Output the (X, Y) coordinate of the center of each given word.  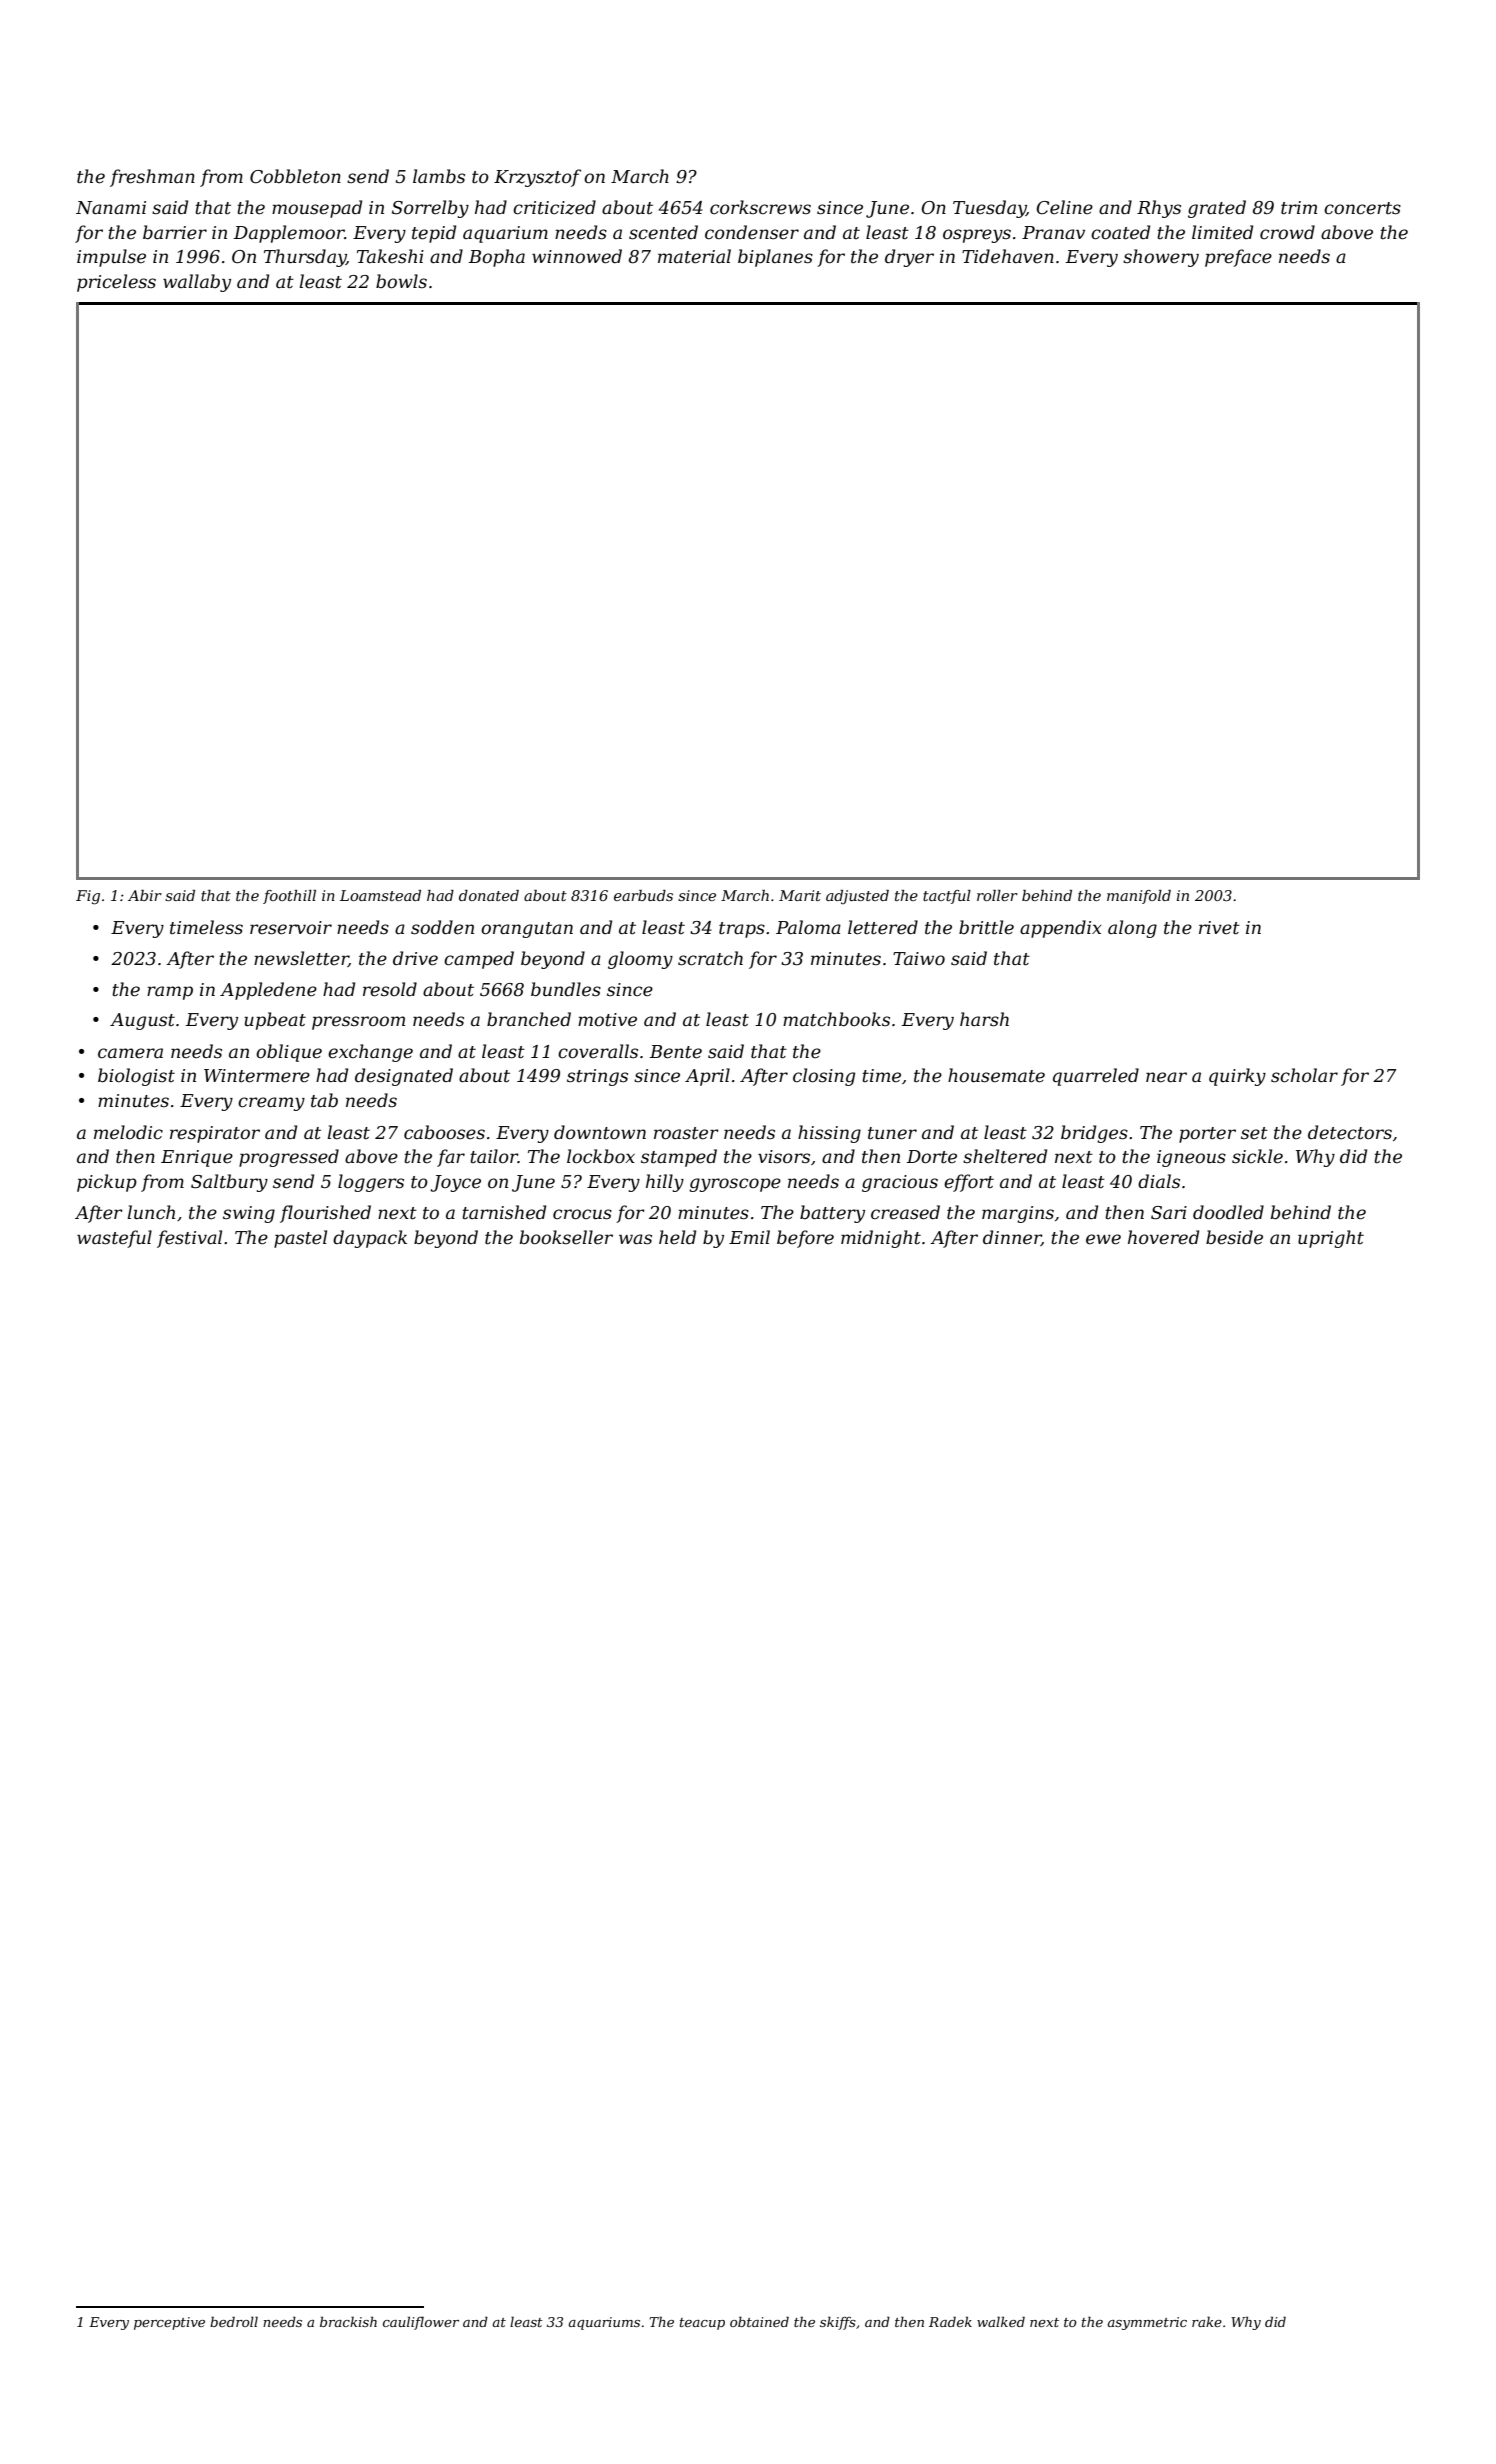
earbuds (643, 895)
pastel (300, 1239)
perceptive (169, 2323)
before (805, 1239)
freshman (152, 178)
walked (1001, 2321)
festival (189, 1239)
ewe (1103, 1239)
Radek (950, 2321)
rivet (1219, 928)
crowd (1287, 232)
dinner (1012, 1238)
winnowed (577, 256)
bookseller (566, 1237)
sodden (442, 927)
